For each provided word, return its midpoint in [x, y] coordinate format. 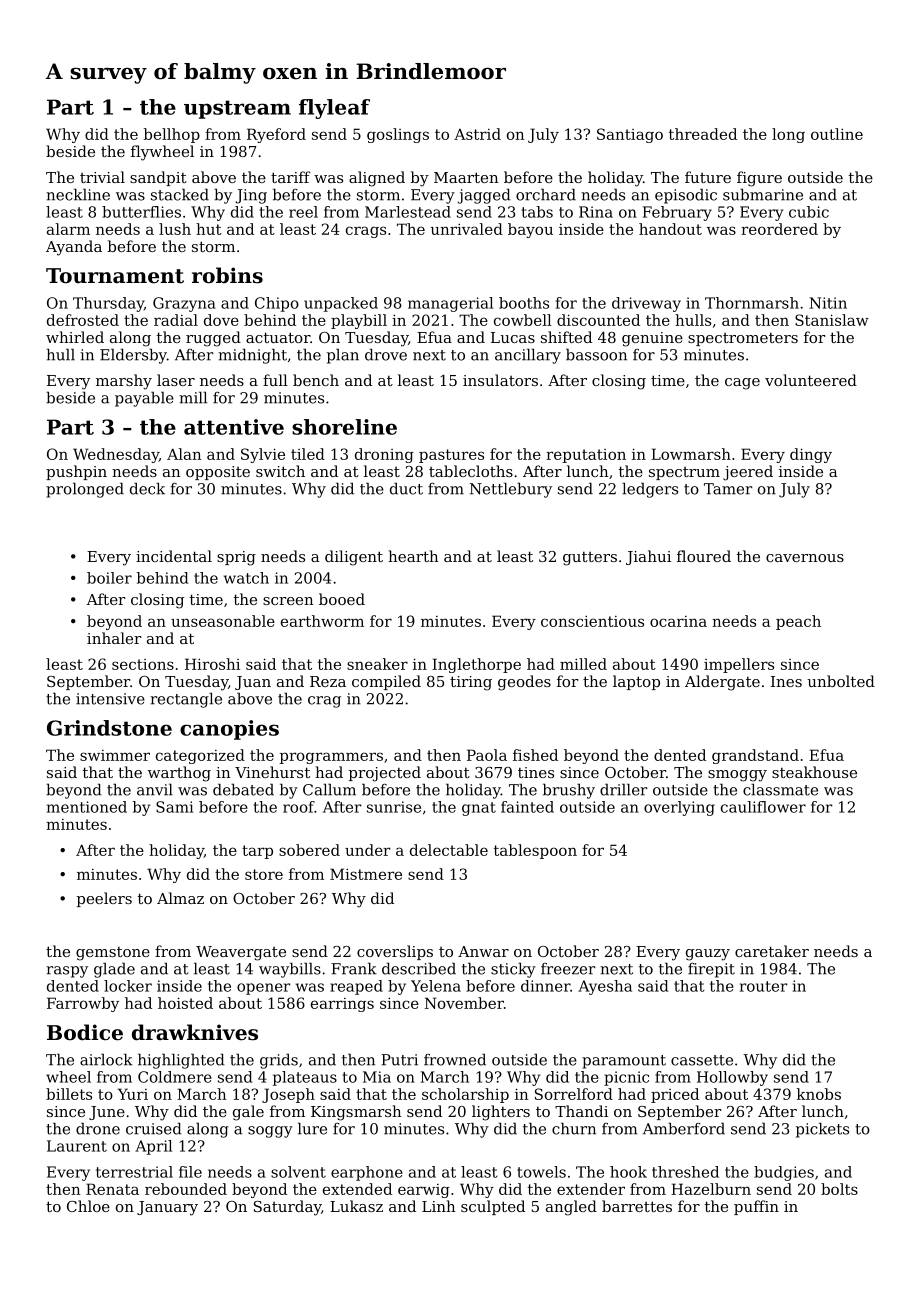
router [763, 986]
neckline [78, 194]
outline [837, 134]
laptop [636, 682]
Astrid [477, 134]
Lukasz [356, 1206]
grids [279, 1061]
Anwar [483, 951]
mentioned [87, 807]
